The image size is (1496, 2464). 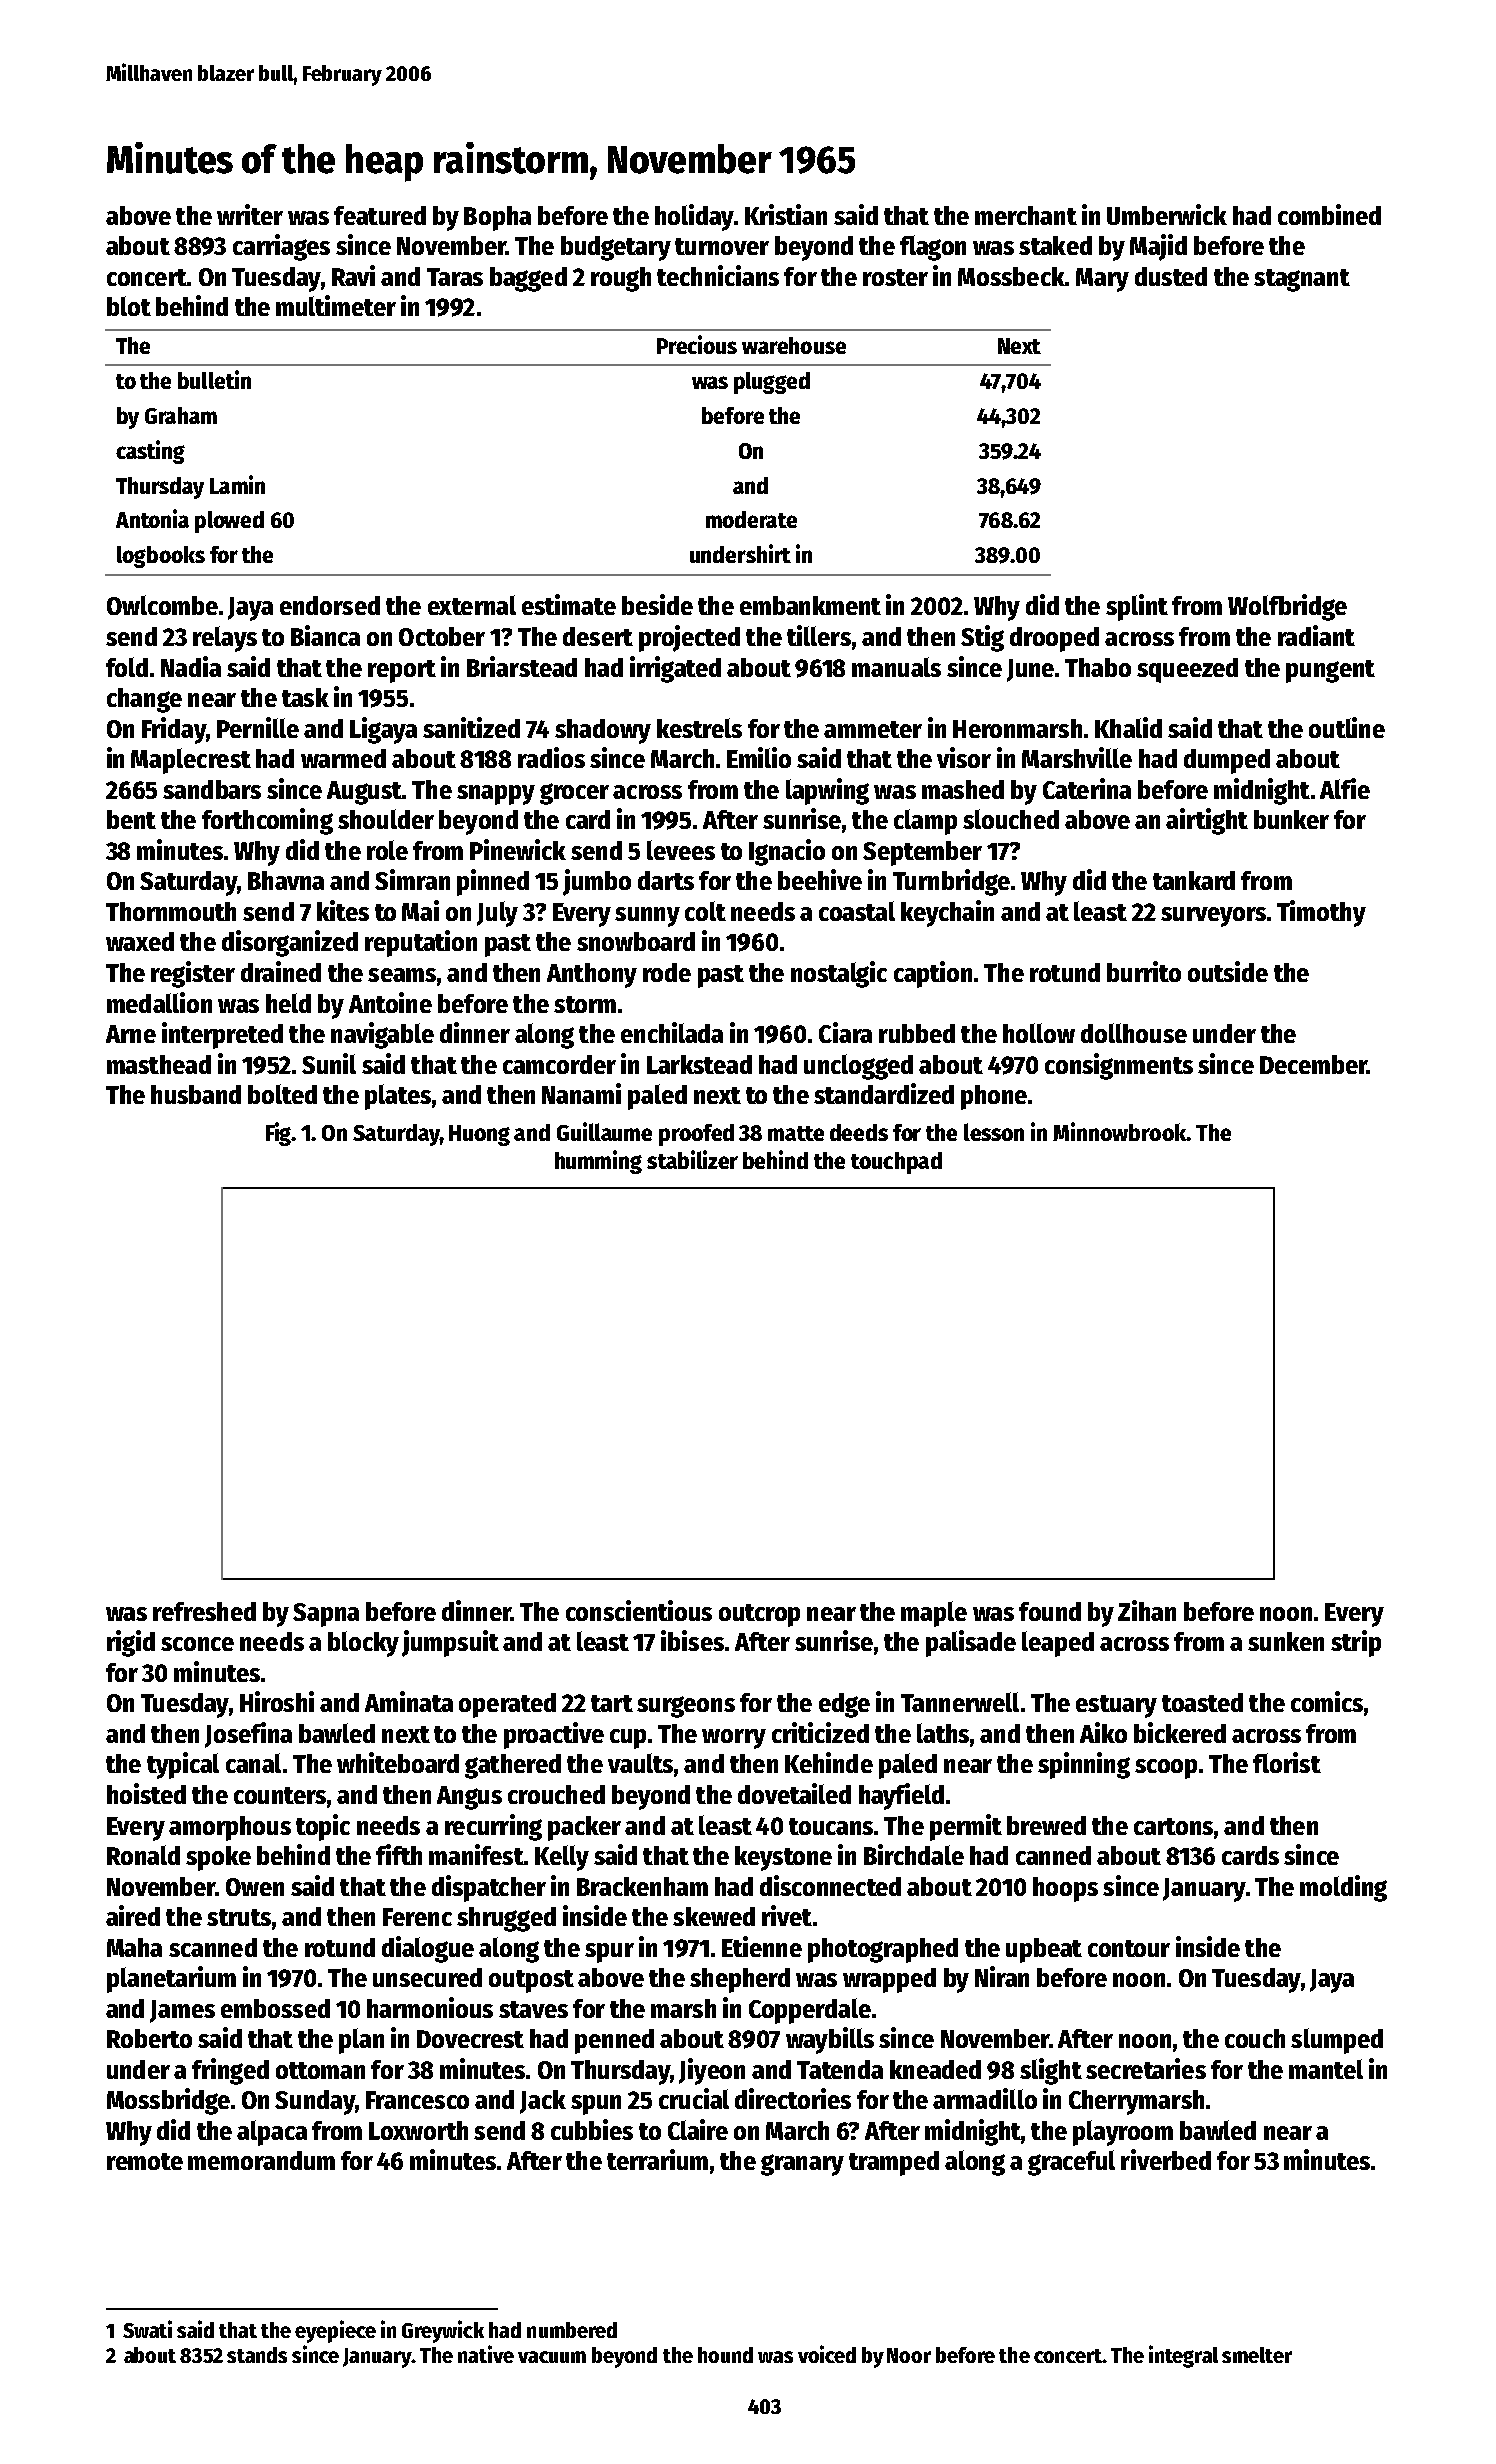 What do you see at coordinates (621, 279) in the document?
I see `rough` at bounding box center [621, 279].
